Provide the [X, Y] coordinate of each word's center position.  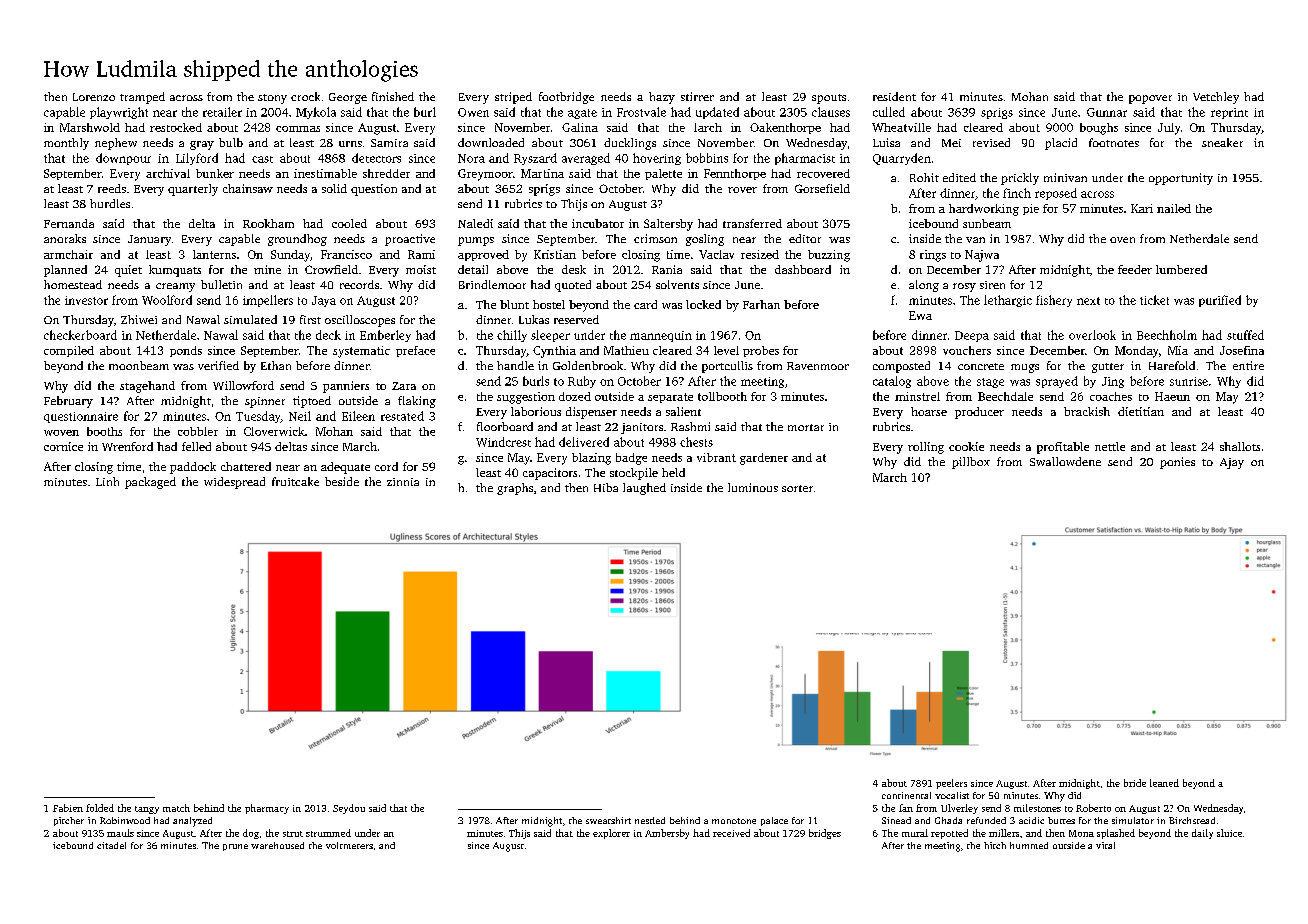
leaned [1164, 783]
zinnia [403, 482]
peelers [951, 784]
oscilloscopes [360, 321]
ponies [1177, 463]
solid [334, 188]
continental [906, 795]
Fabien [68, 808]
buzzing [829, 256]
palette [663, 174]
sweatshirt [608, 820]
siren [992, 285]
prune [235, 847]
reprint [1229, 113]
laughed [644, 489]
